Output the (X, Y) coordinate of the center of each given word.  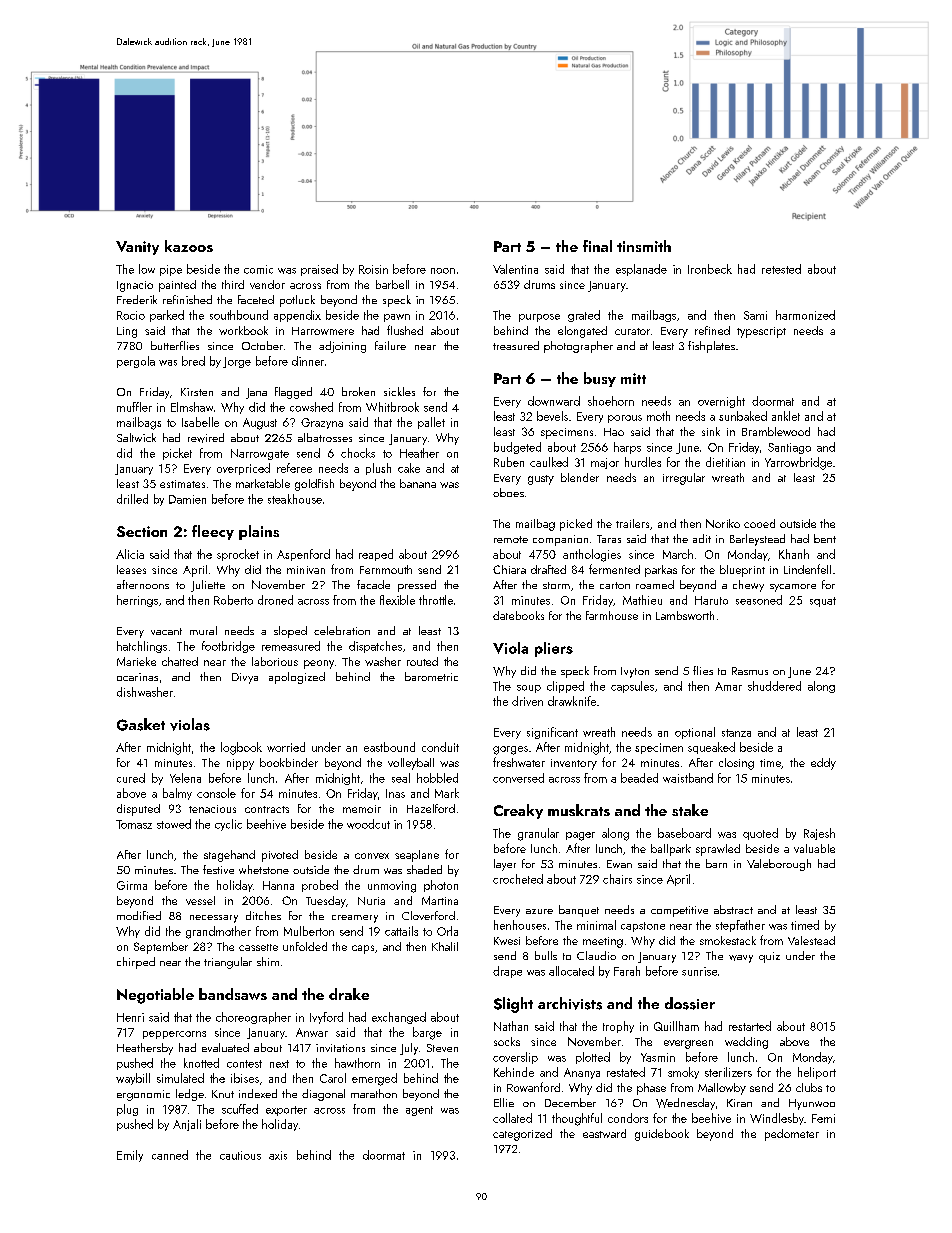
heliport (817, 1073)
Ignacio (135, 286)
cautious (240, 1155)
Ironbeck (710, 269)
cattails (401, 931)
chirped (136, 963)
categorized (522, 1135)
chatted (180, 661)
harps (627, 448)
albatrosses (325, 437)
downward (554, 401)
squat (823, 602)
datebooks (518, 615)
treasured (516, 345)
